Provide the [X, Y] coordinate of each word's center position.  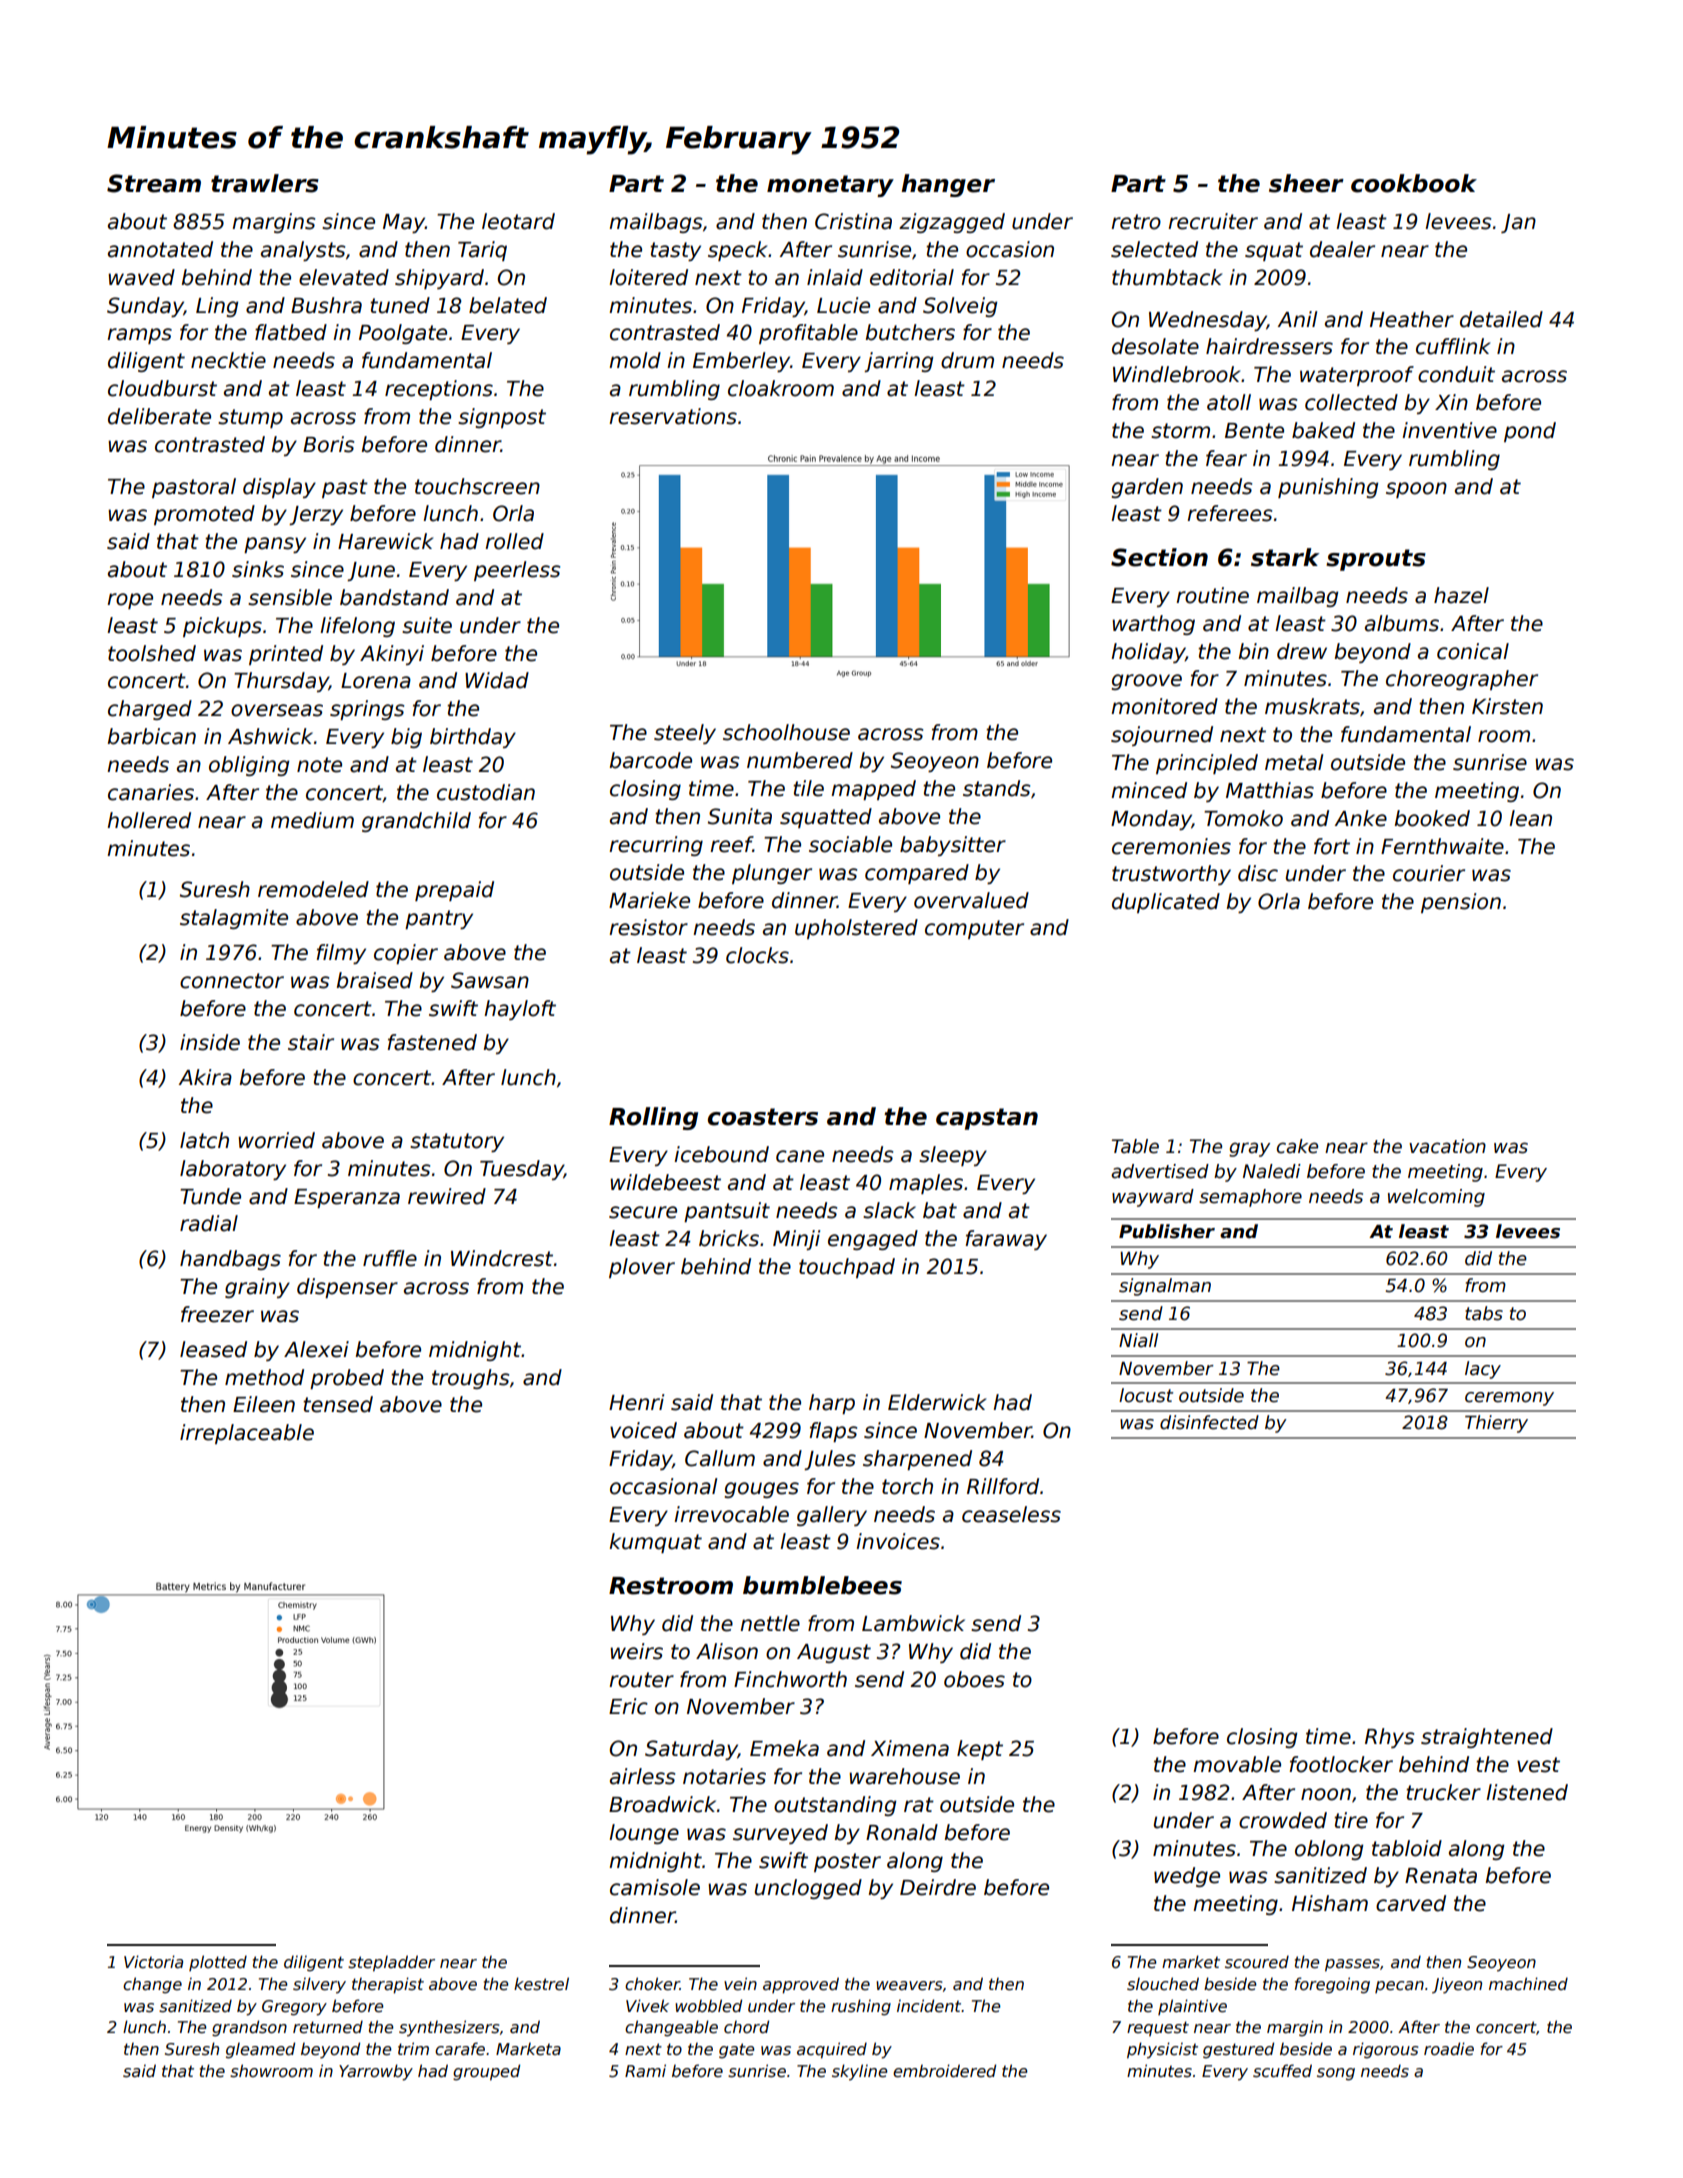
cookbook [1414, 183]
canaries [151, 792]
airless [642, 1776]
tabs [1484, 1313]
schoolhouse [786, 732]
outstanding [835, 1806]
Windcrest [502, 1258]
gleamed [260, 2050]
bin [1254, 651]
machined [1528, 1984]
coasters [763, 1117]
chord [746, 2026]
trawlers [265, 183]
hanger [948, 185]
